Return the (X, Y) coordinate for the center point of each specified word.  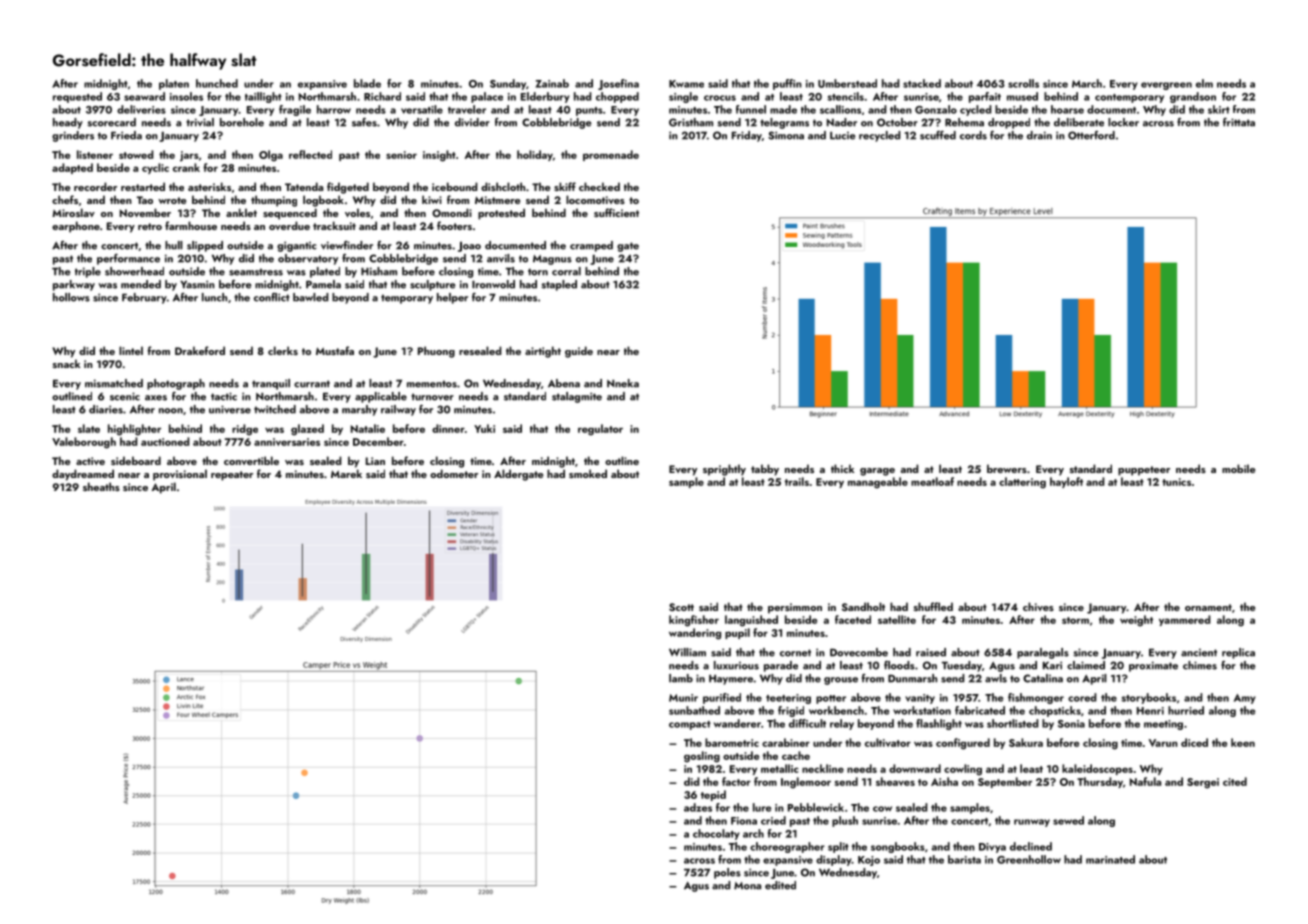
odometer (454, 473)
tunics (1176, 482)
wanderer (737, 723)
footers (454, 225)
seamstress (256, 272)
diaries (106, 409)
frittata (1239, 122)
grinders (73, 136)
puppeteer (1144, 471)
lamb (681, 678)
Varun (1163, 743)
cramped (591, 246)
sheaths (101, 486)
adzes (698, 807)
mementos (432, 384)
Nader (842, 122)
